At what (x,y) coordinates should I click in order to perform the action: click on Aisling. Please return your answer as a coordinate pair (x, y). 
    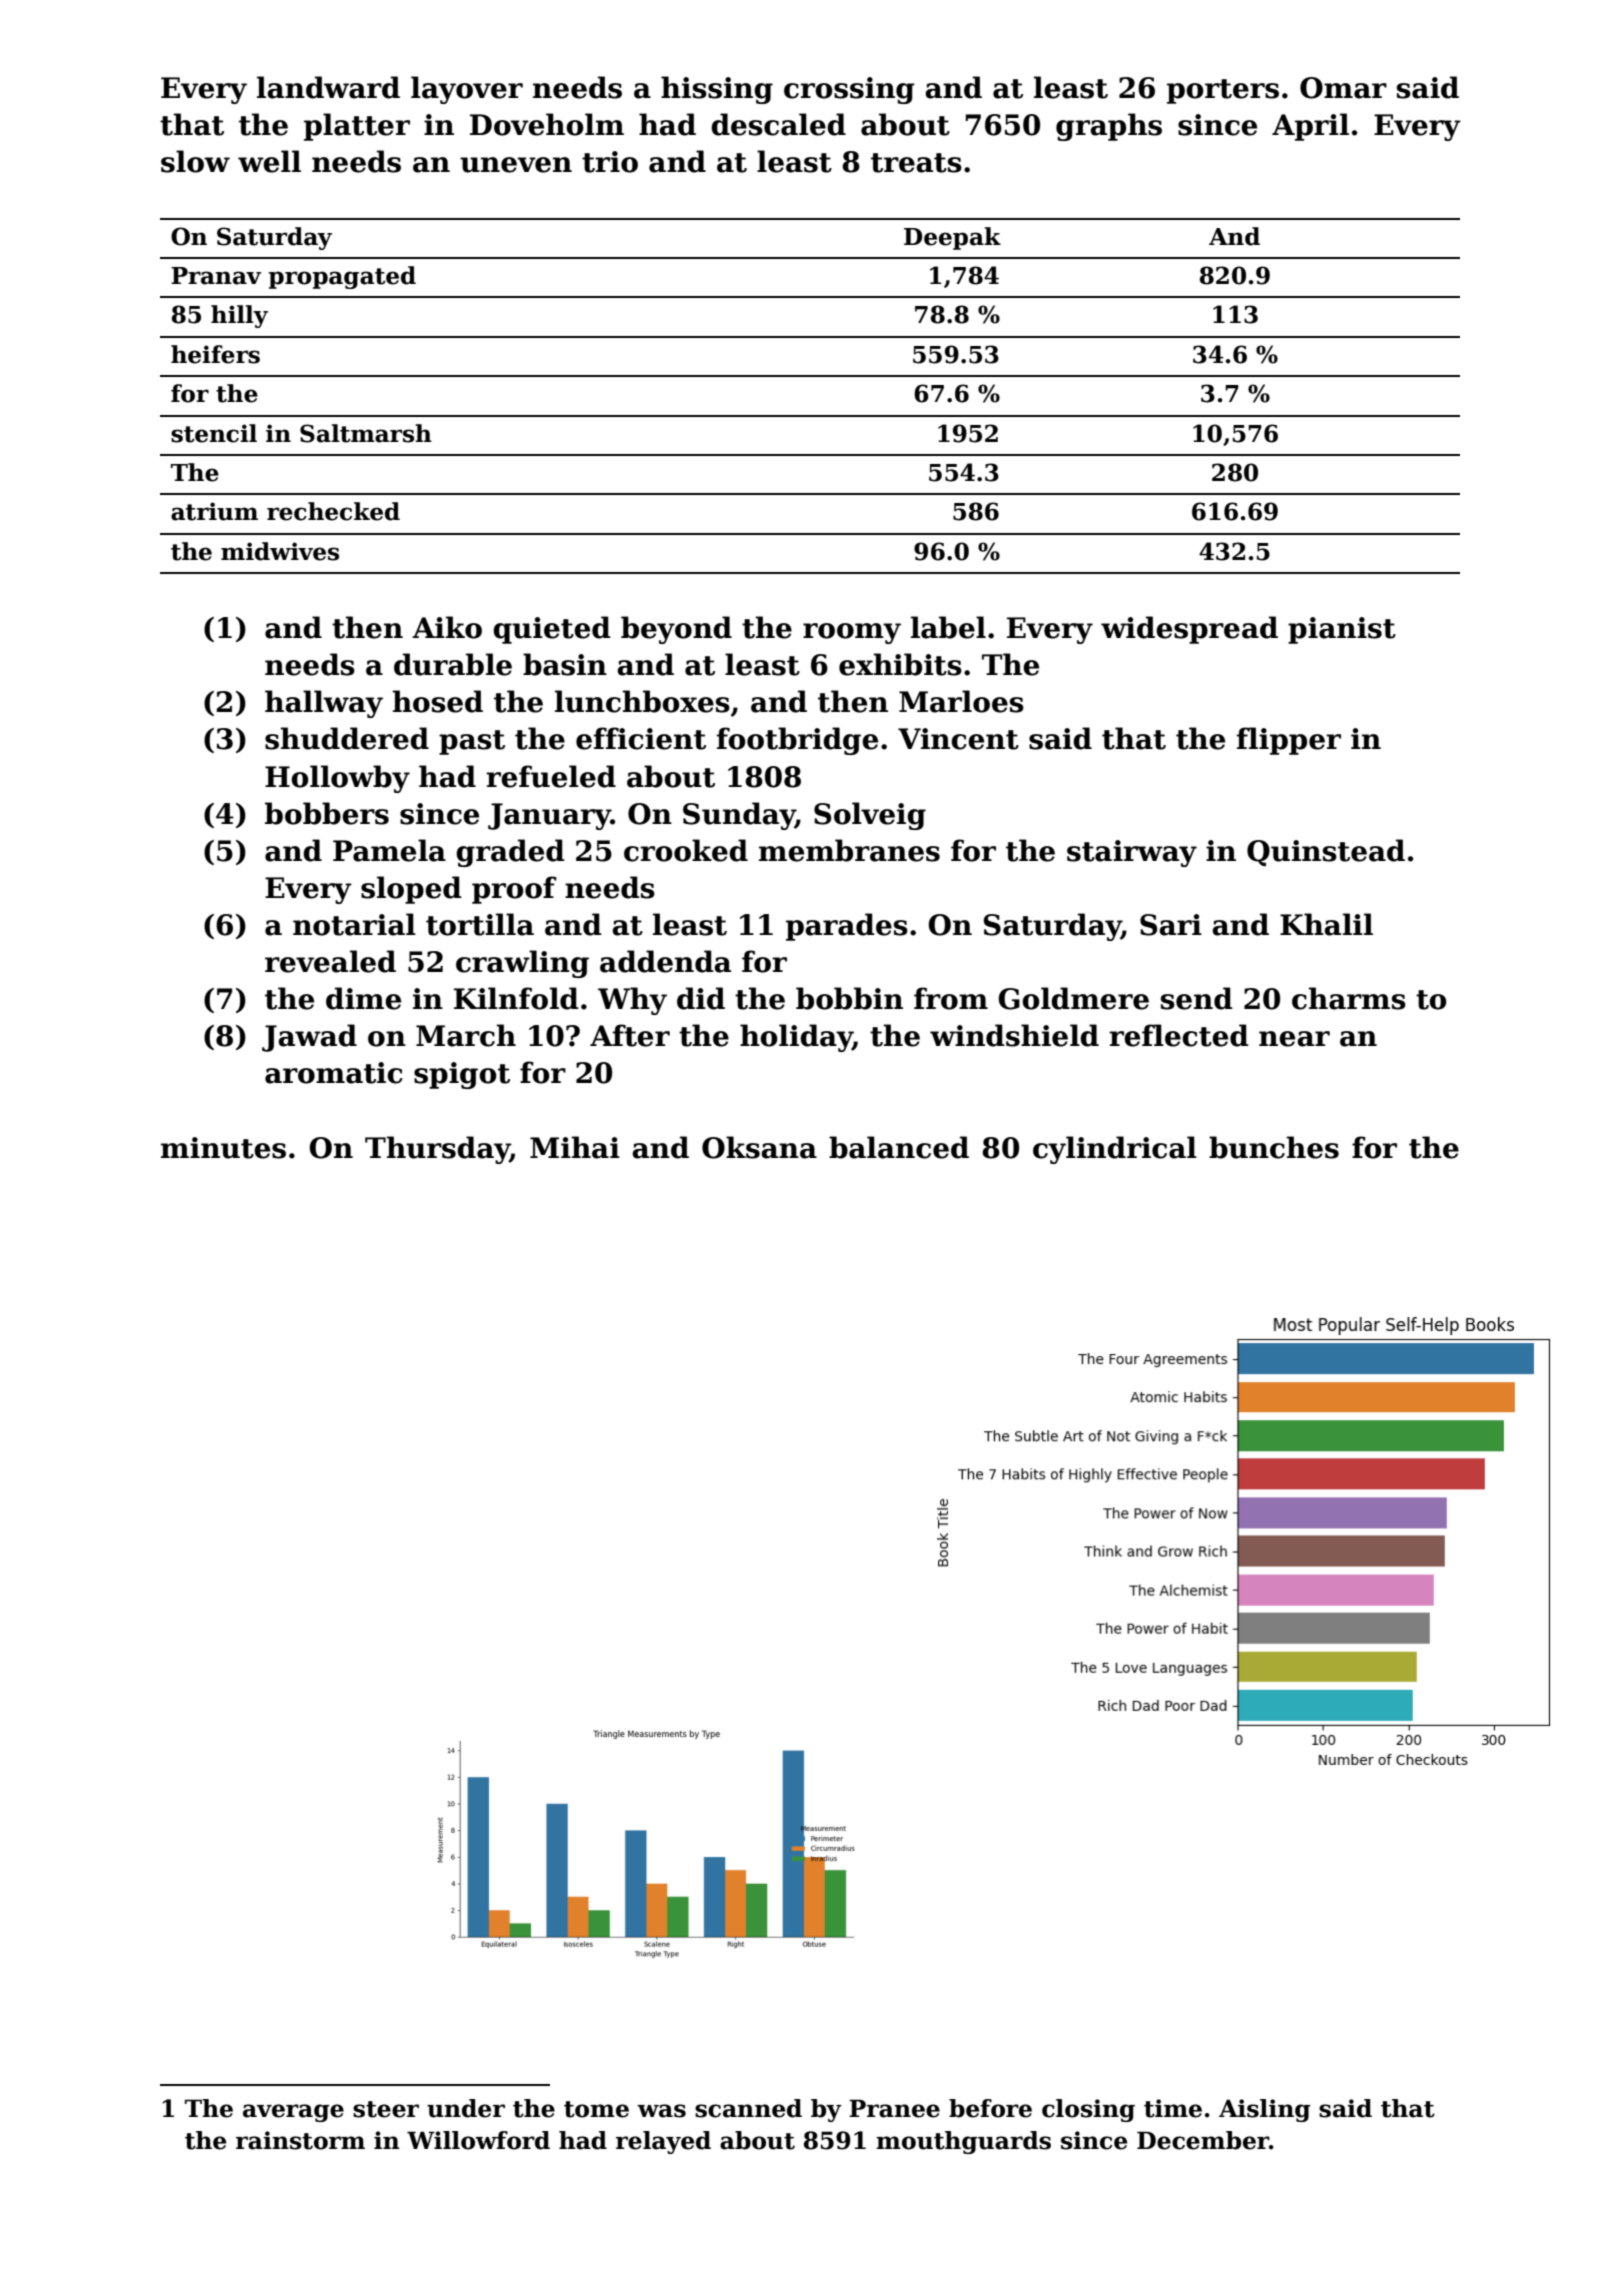
    Looking at the image, I should click on (1265, 2110).
